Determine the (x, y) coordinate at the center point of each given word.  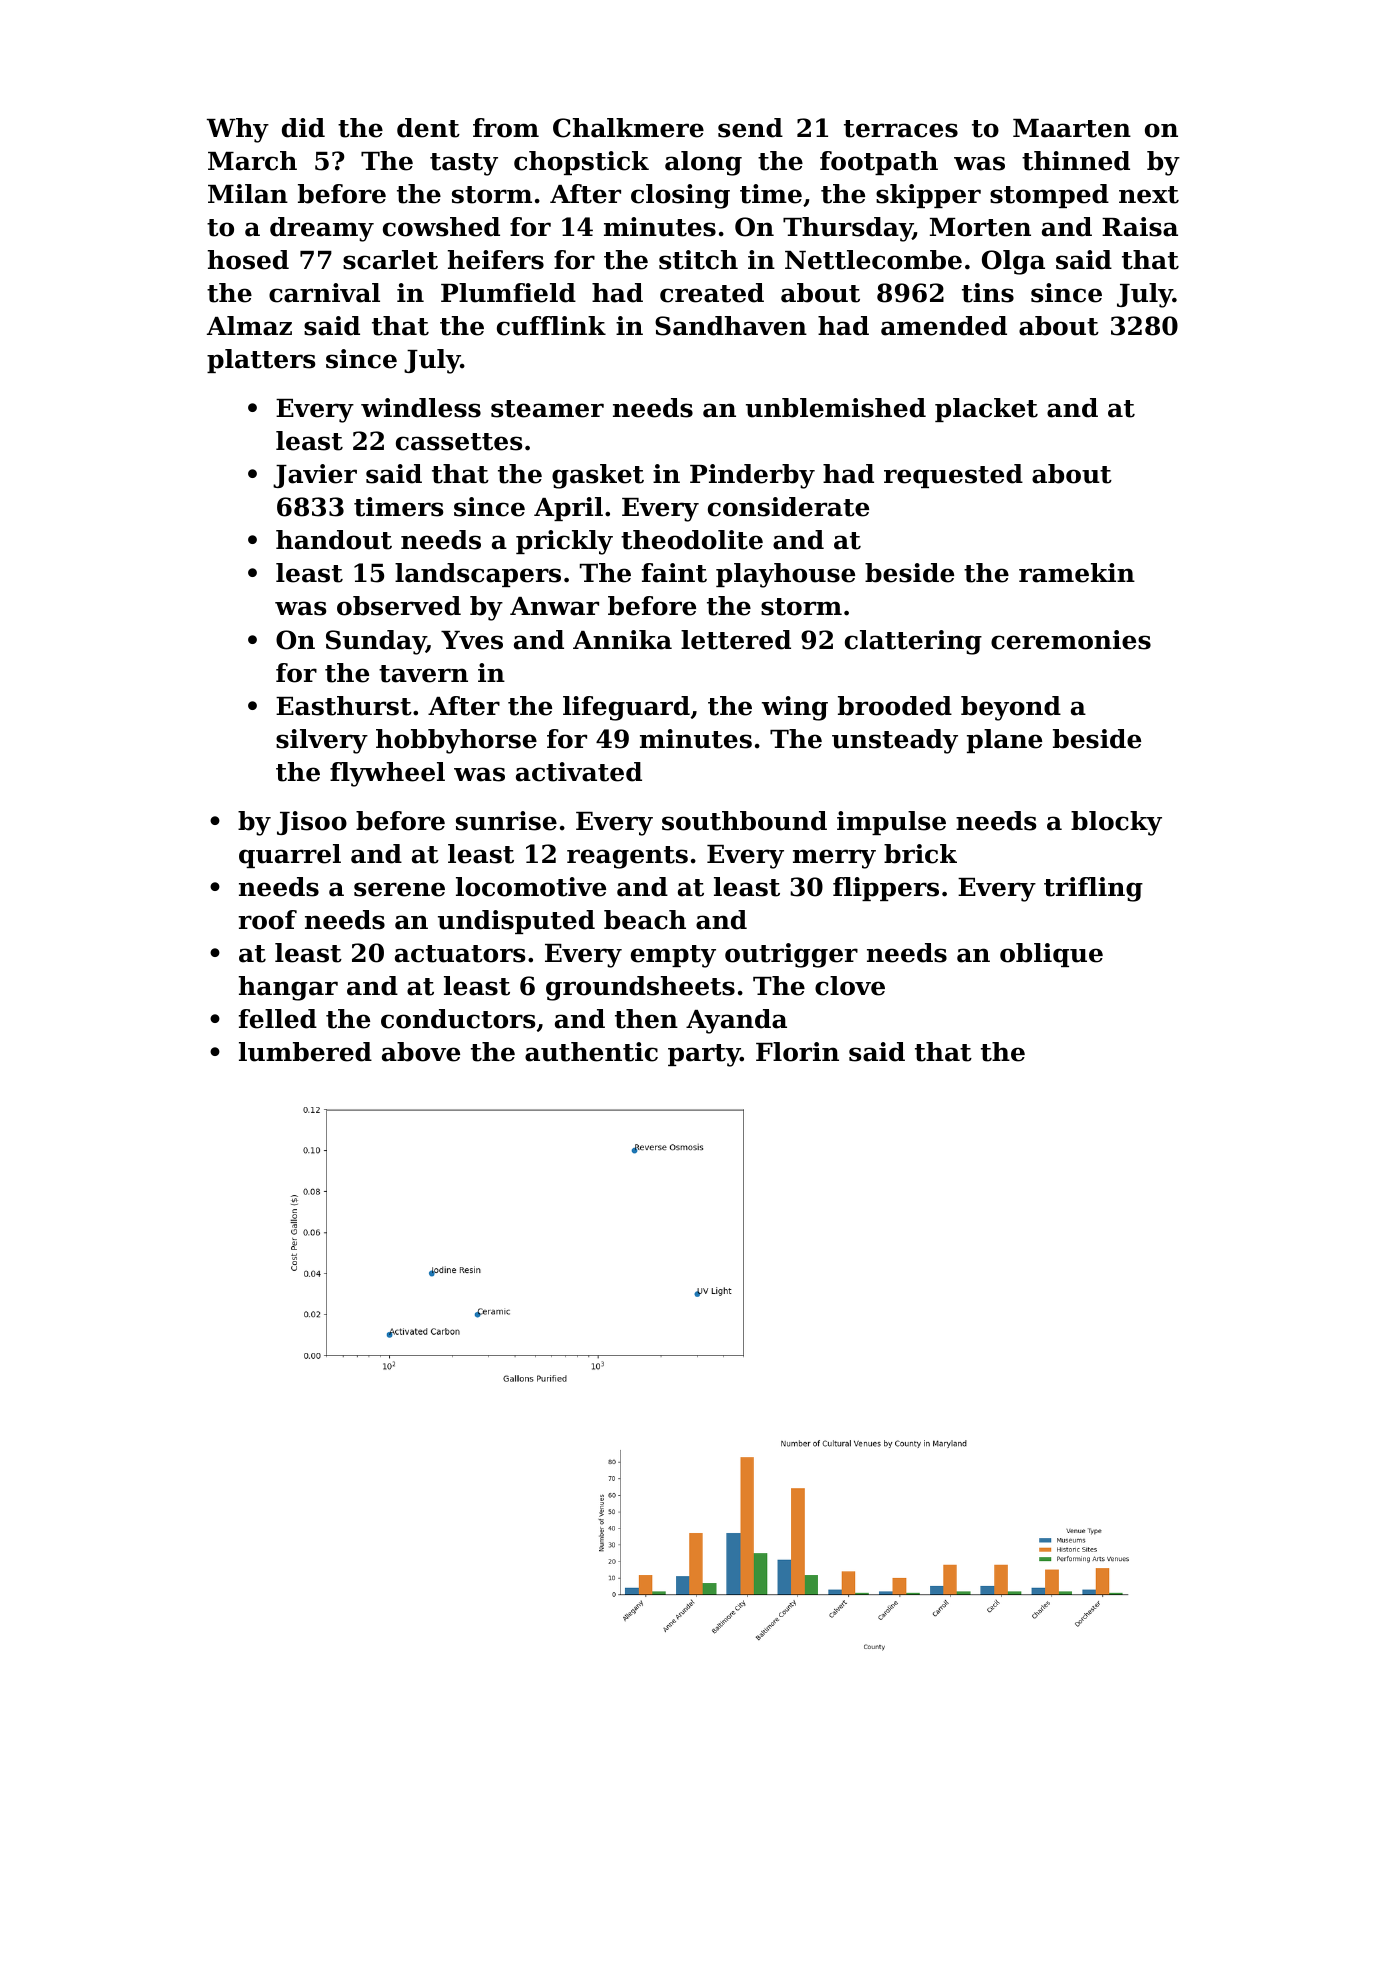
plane (1004, 741)
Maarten (1072, 128)
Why (238, 130)
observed (399, 606)
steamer (547, 409)
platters (261, 361)
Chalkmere (628, 128)
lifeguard (626, 708)
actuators (460, 954)
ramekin (1077, 573)
